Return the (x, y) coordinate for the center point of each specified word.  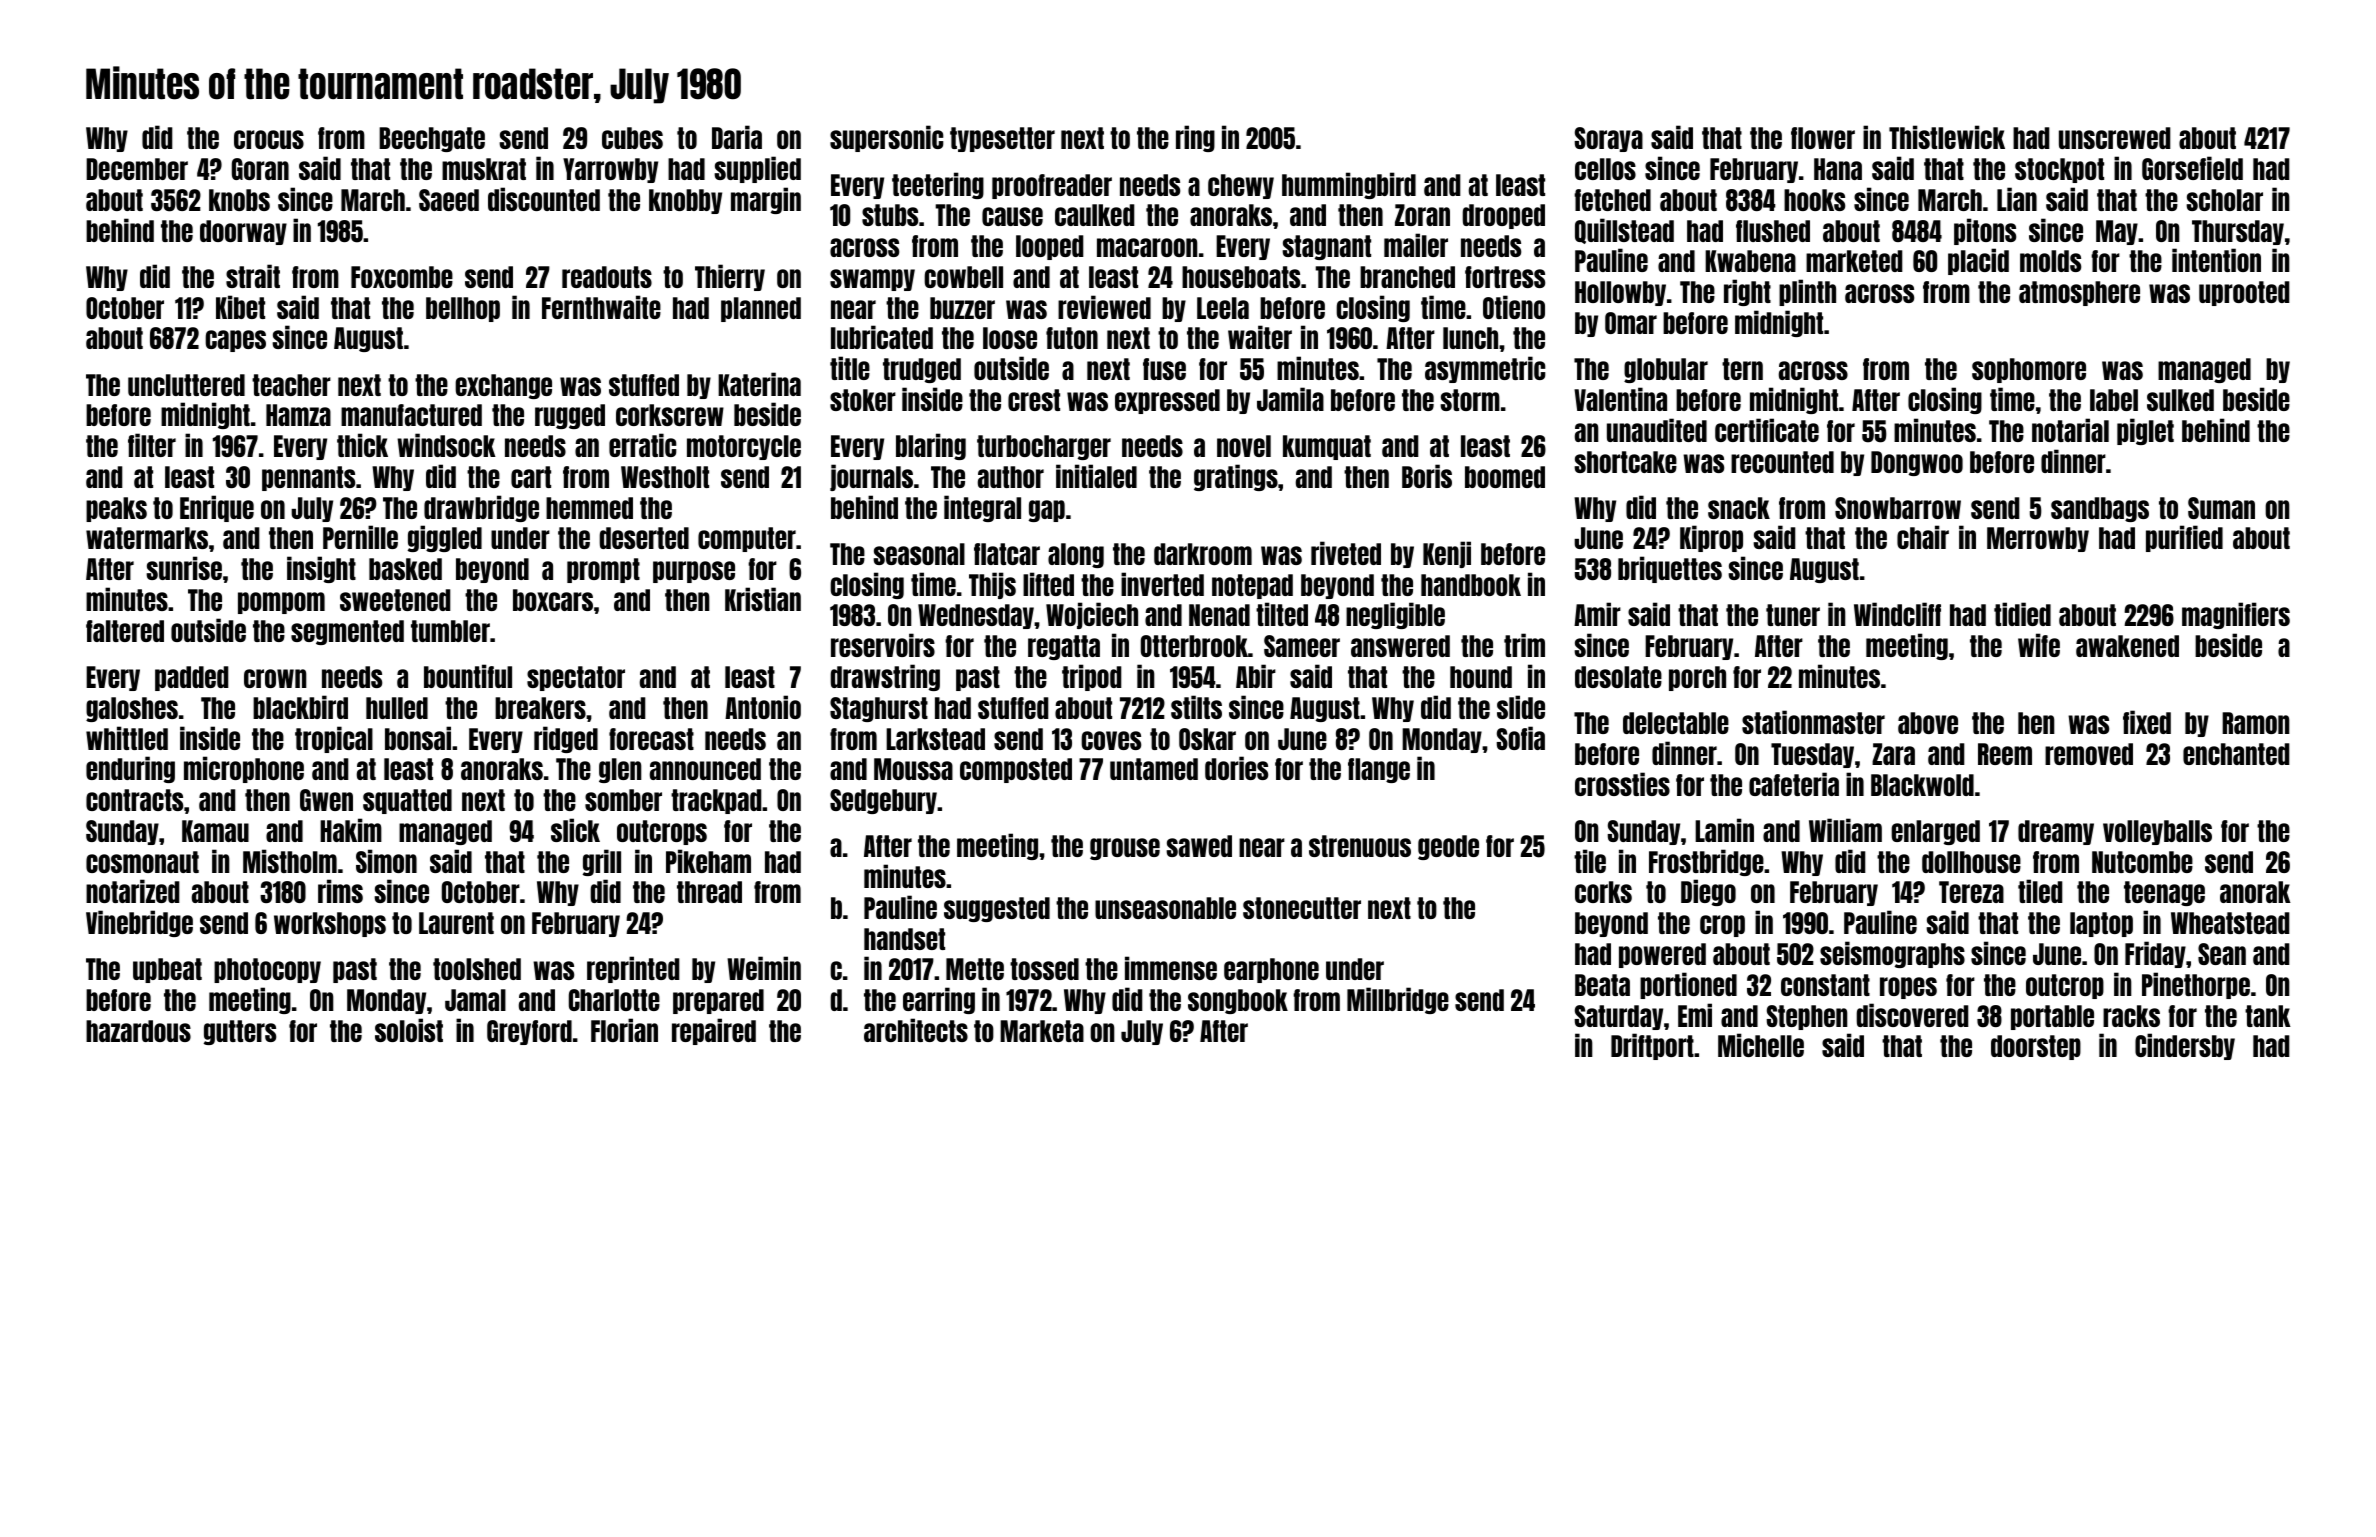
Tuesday (1812, 755)
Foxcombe (402, 277)
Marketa (1042, 1031)
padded (192, 678)
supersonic (887, 138)
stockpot (2059, 170)
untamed (1154, 769)
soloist (409, 1030)
